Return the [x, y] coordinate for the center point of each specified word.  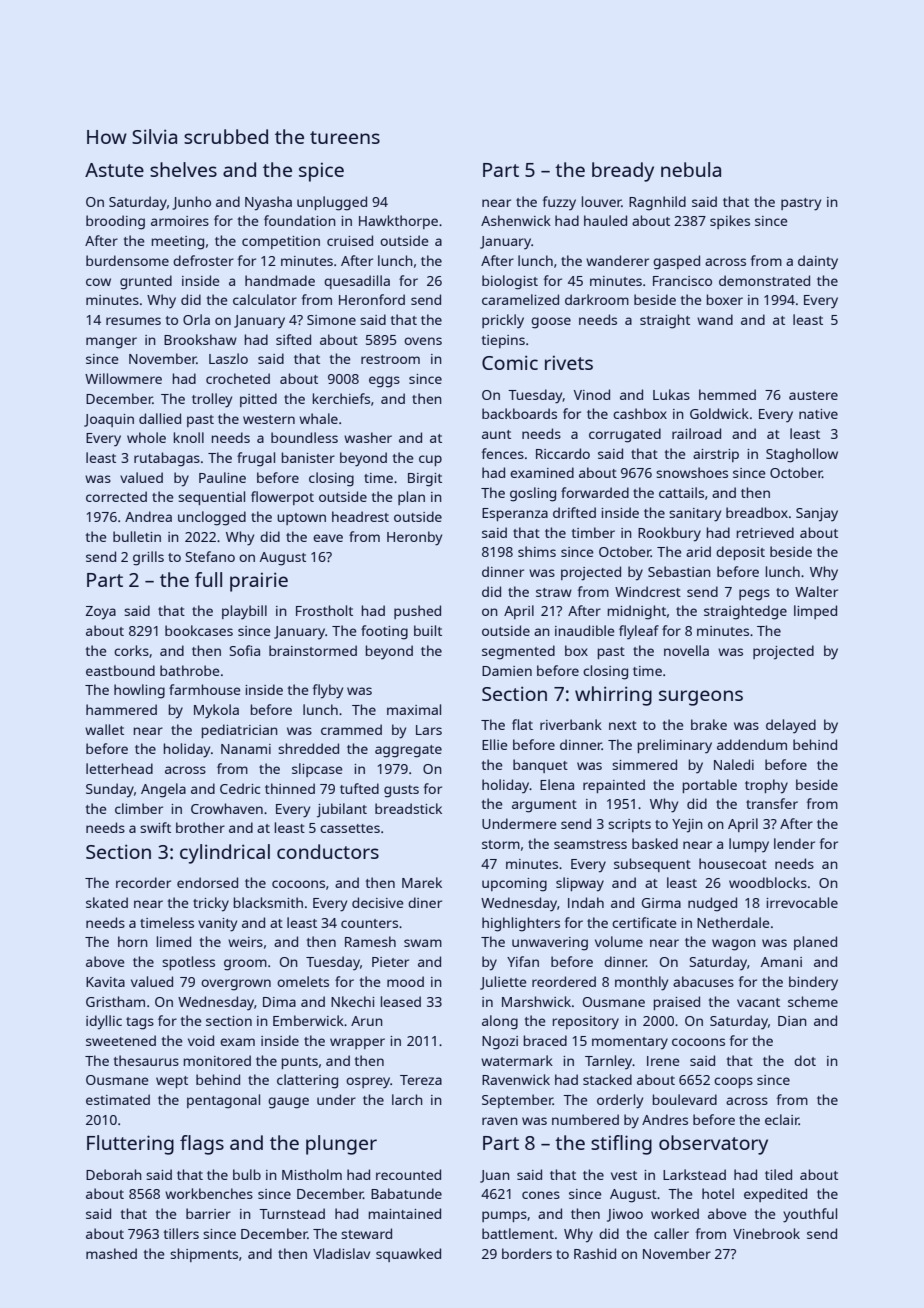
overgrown [236, 985]
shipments [204, 1255]
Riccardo [563, 453]
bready [623, 172]
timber [593, 532]
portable [709, 786]
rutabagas [167, 459]
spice [321, 172]
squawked [408, 1255]
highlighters [521, 924]
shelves [183, 169]
